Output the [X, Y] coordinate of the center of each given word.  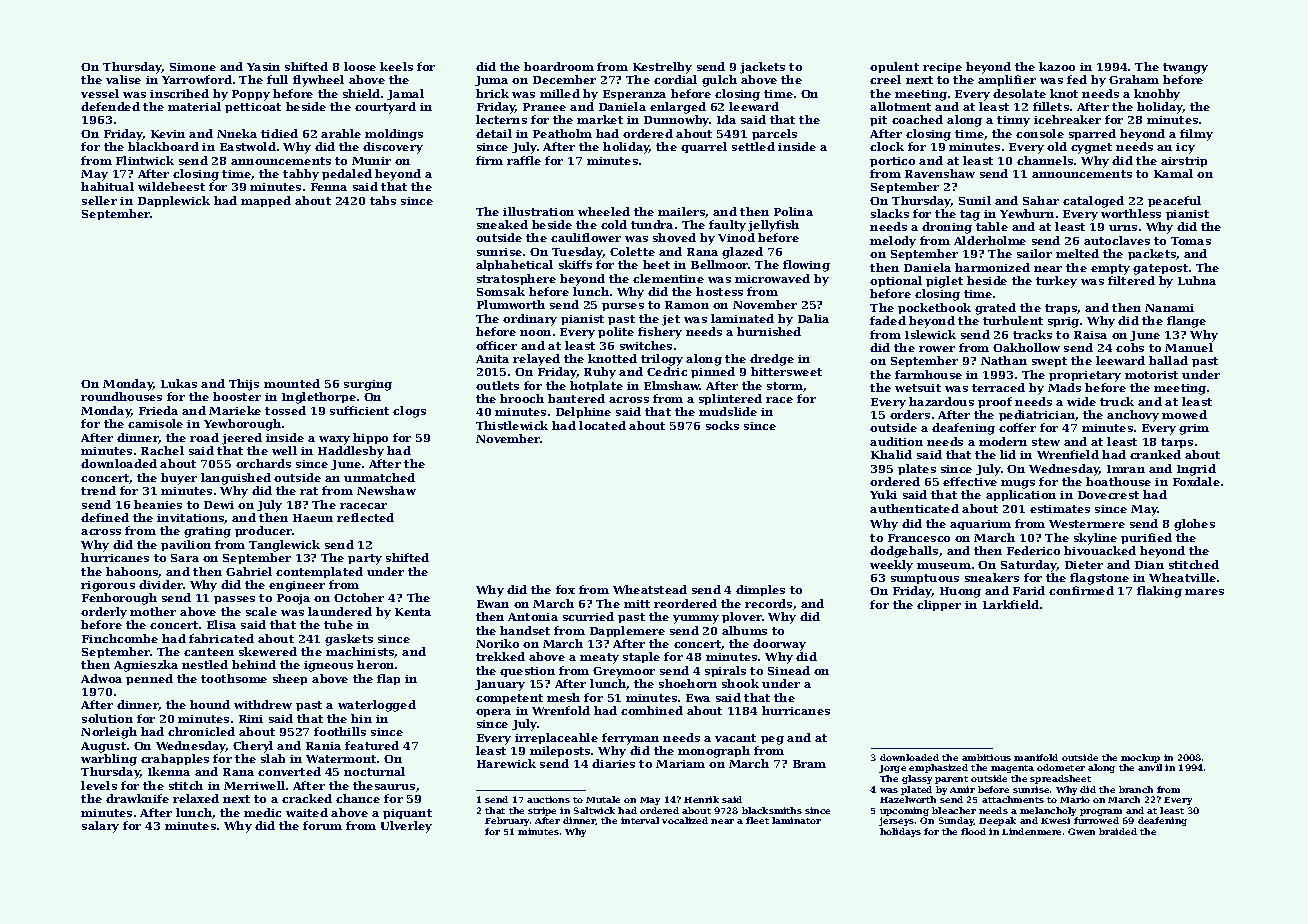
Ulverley [406, 827]
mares [1204, 592]
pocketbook [934, 308]
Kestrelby [662, 68]
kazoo [1057, 66]
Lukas [179, 383]
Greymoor [624, 672]
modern [1003, 441]
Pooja [293, 599]
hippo [370, 438]
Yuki [883, 494]
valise [123, 79]
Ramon [687, 305]
